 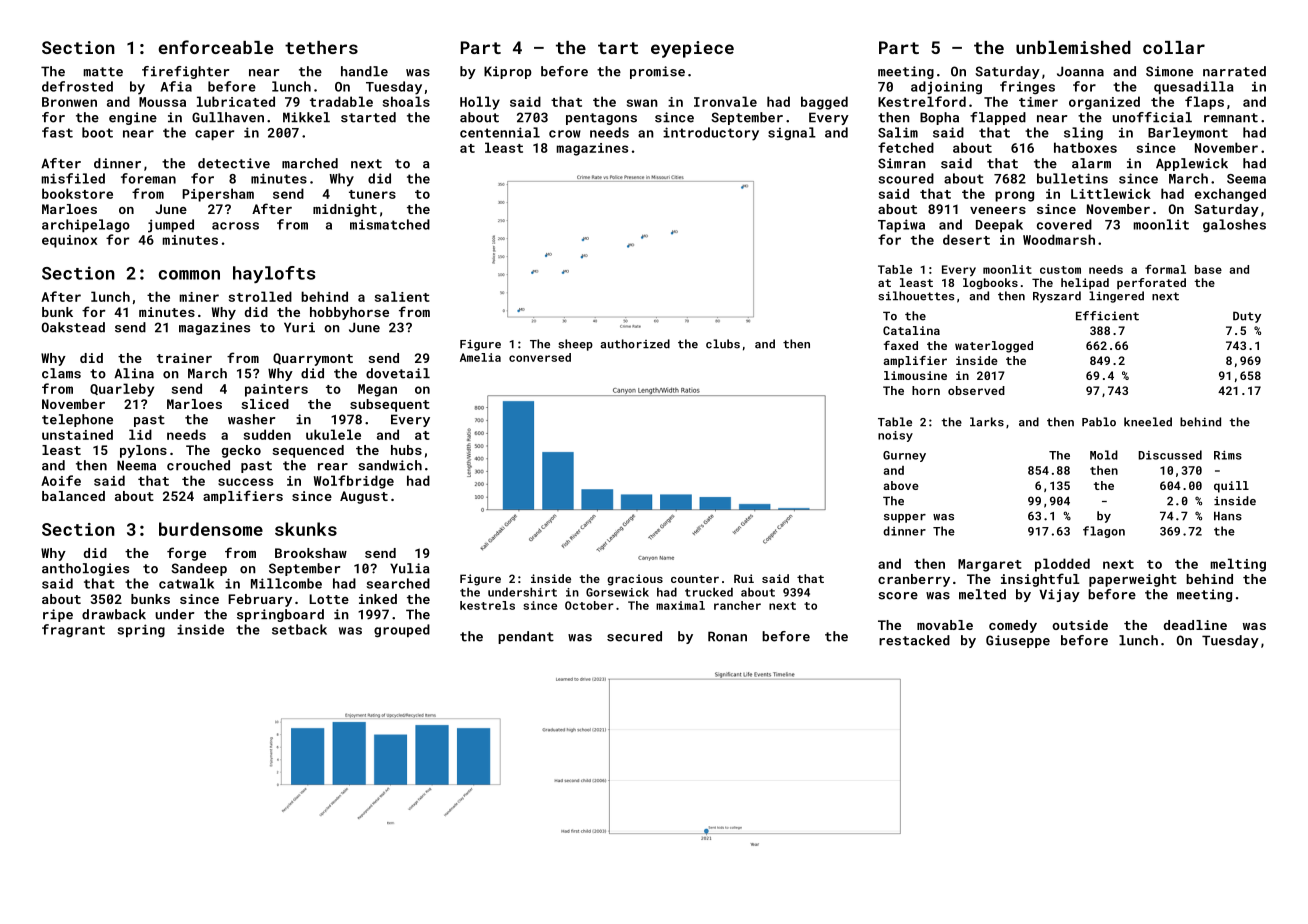 I want to click on supper, so click(x=905, y=518).
